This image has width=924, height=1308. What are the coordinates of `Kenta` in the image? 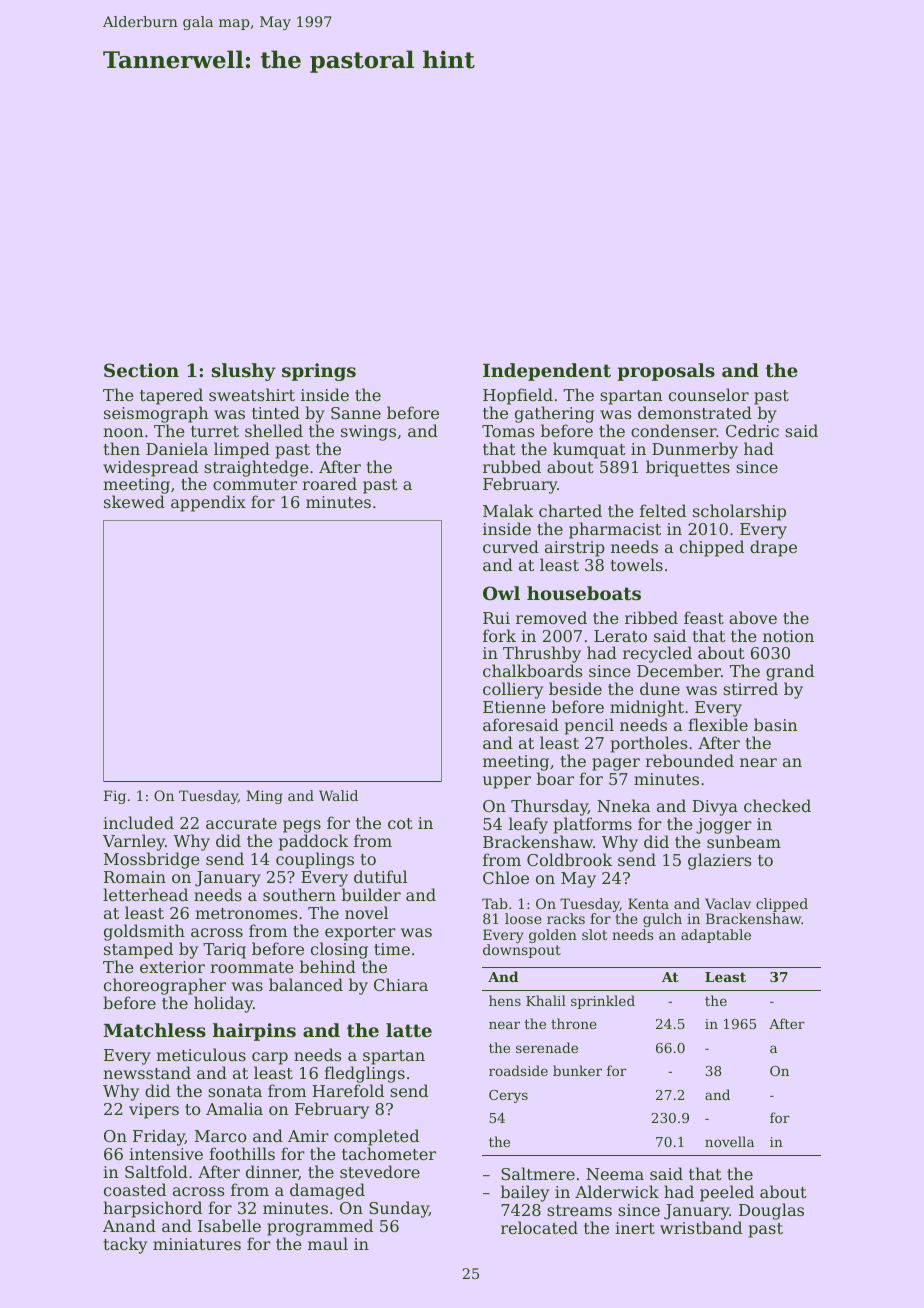 It's located at (648, 903).
